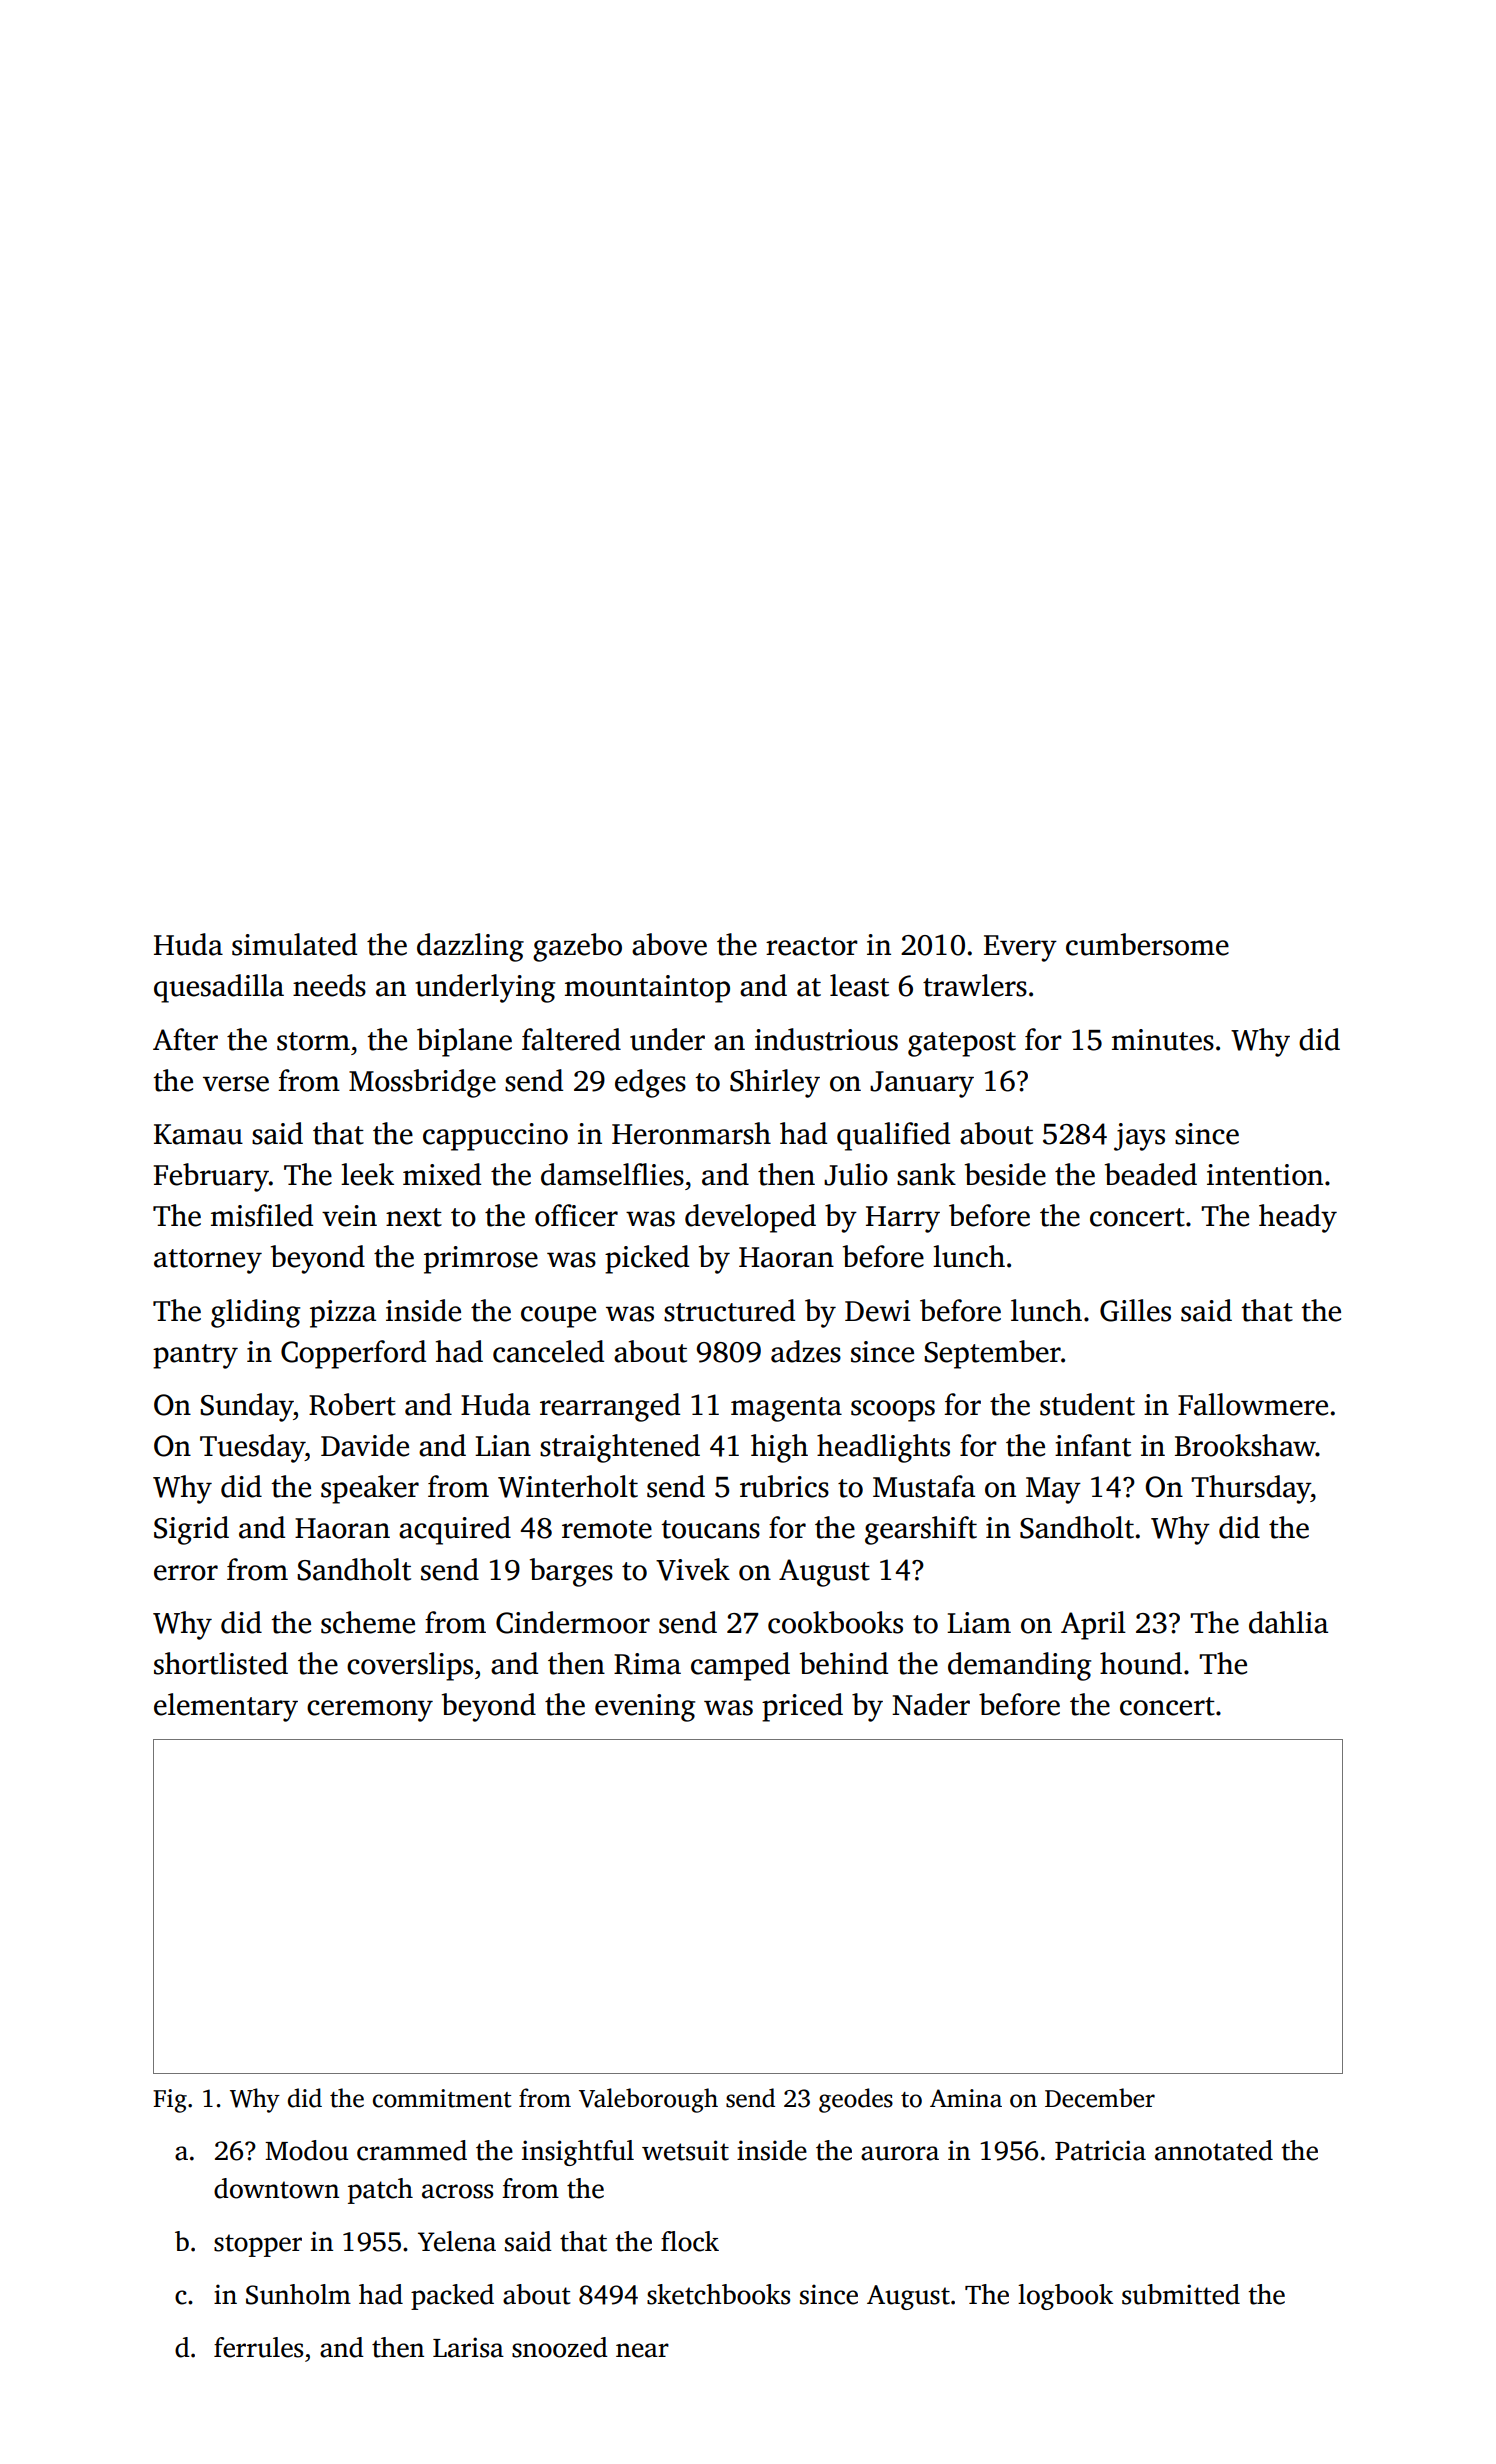  I want to click on Brookshaw, so click(1245, 1445).
